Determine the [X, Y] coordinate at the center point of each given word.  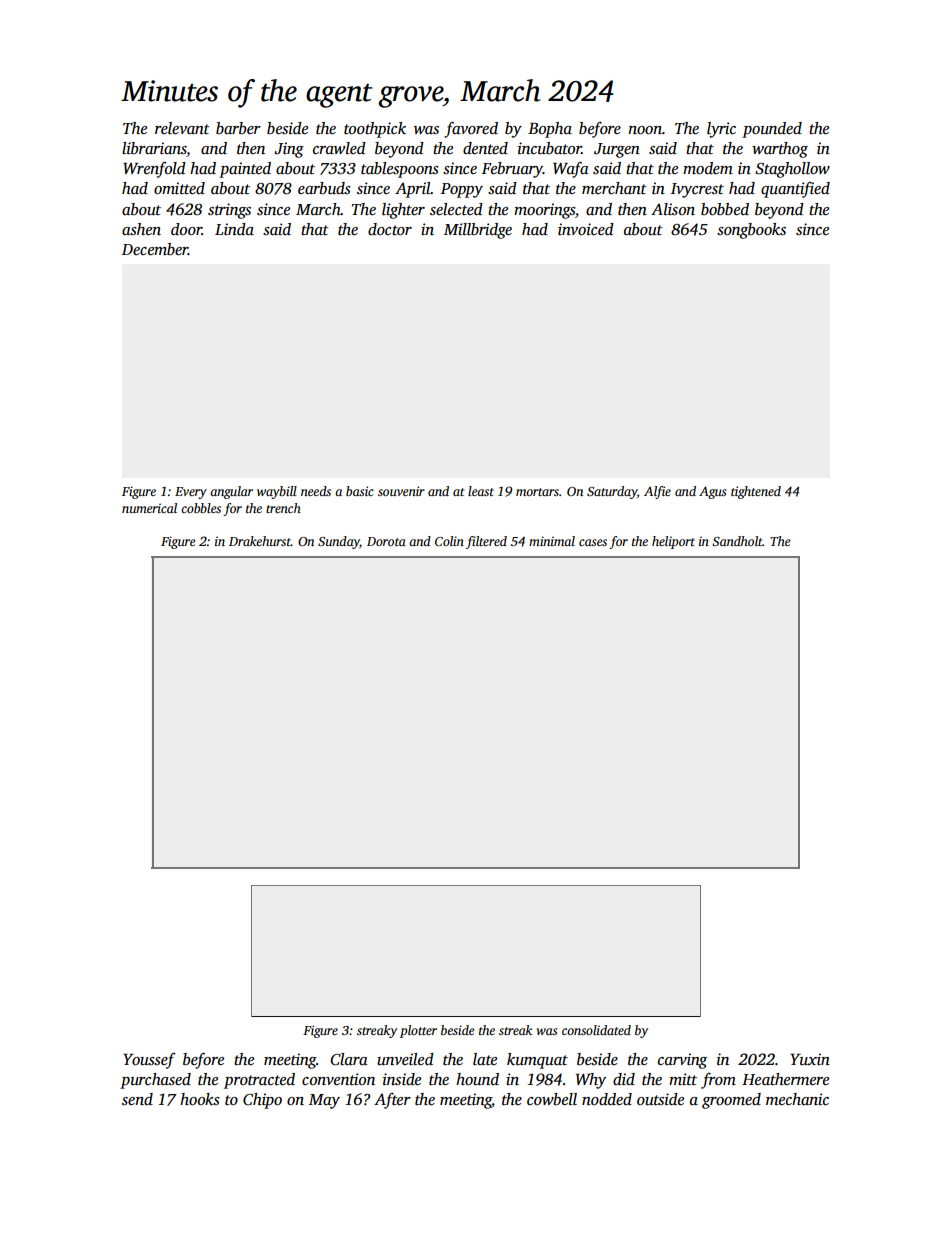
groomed [731, 1101]
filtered [486, 542]
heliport [673, 542]
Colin [449, 541]
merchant [614, 188]
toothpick [375, 130]
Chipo [262, 1101]
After [392, 1101]
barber [238, 128]
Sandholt [737, 541]
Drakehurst [260, 541]
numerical [149, 508]
